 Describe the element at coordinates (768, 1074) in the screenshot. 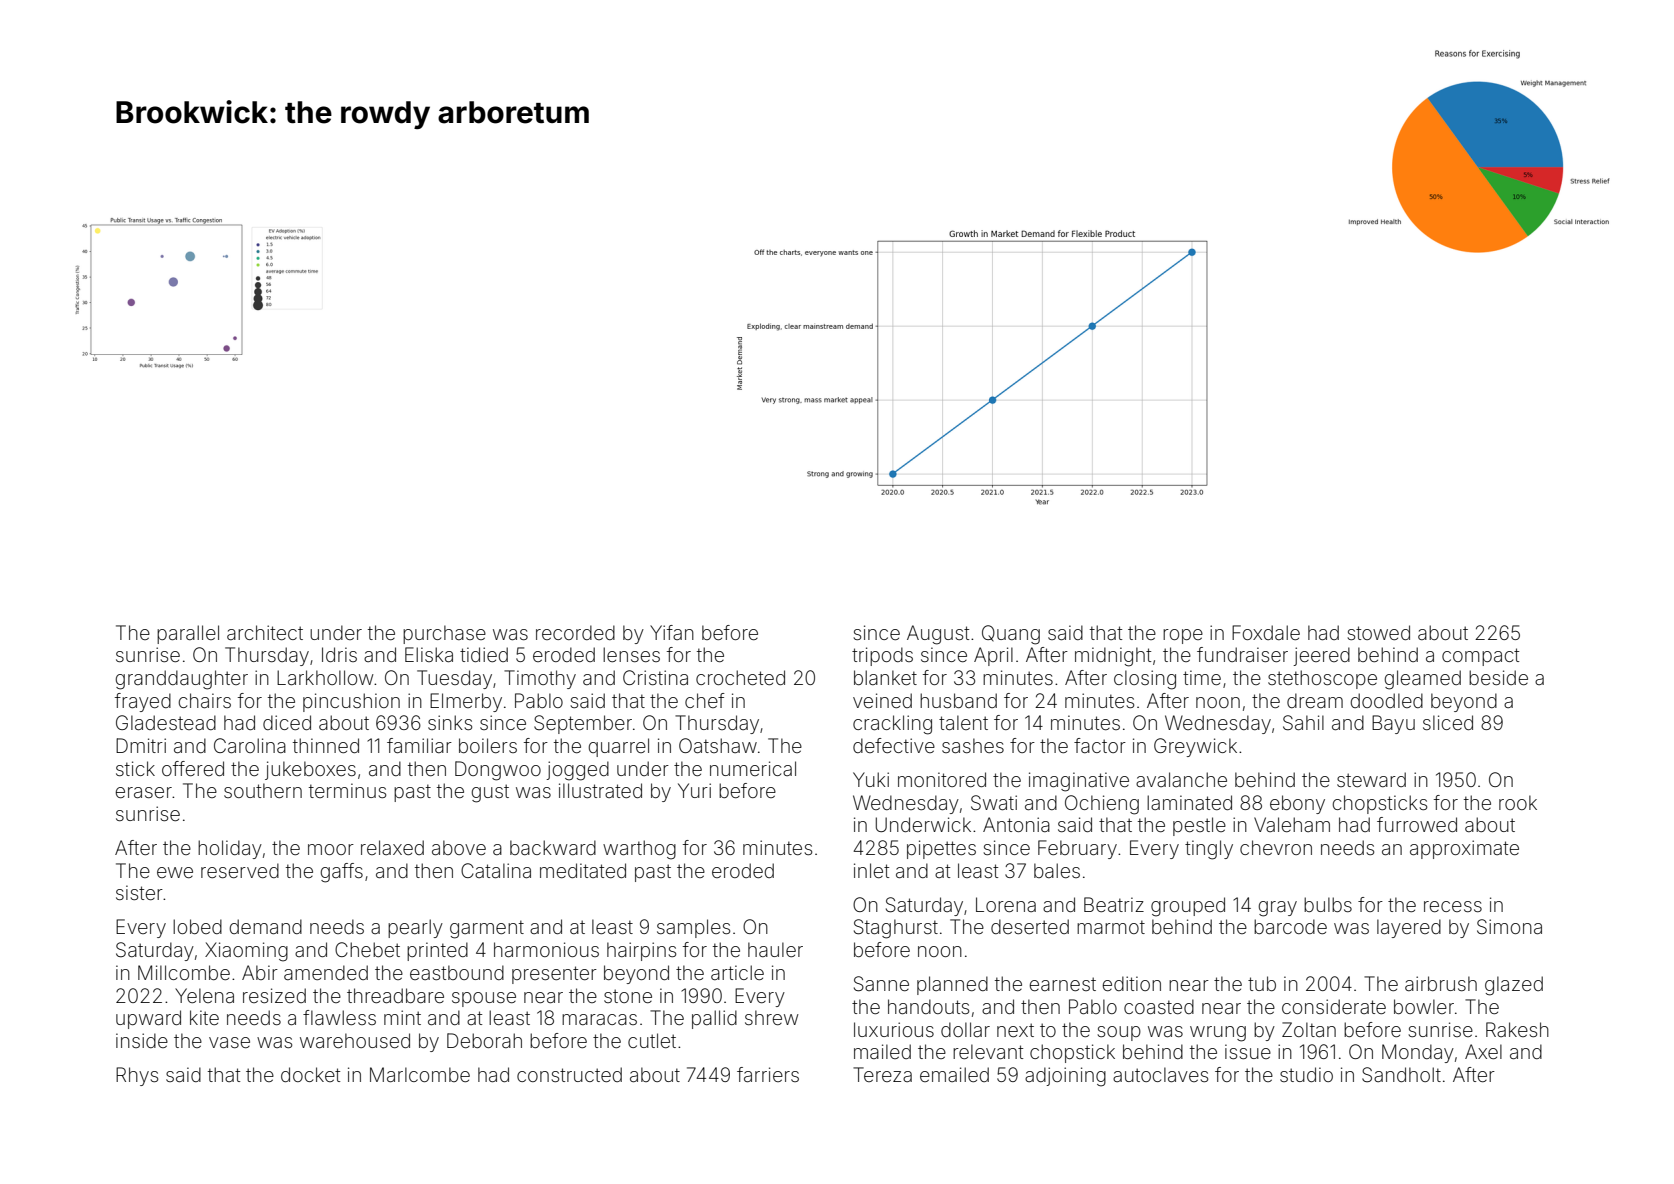

I see `farriers` at that location.
